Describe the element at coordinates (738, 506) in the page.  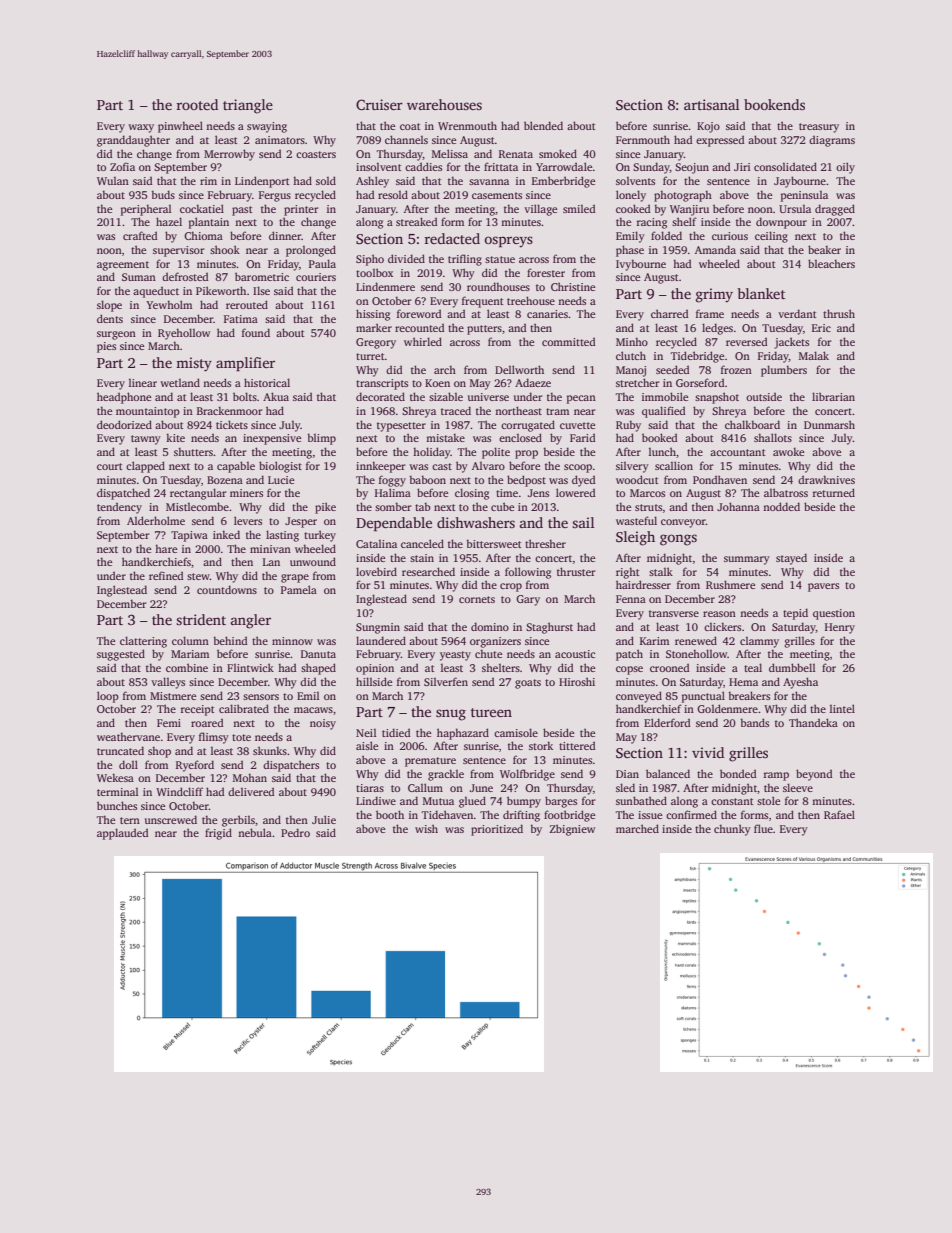
I see `Johanna` at that location.
